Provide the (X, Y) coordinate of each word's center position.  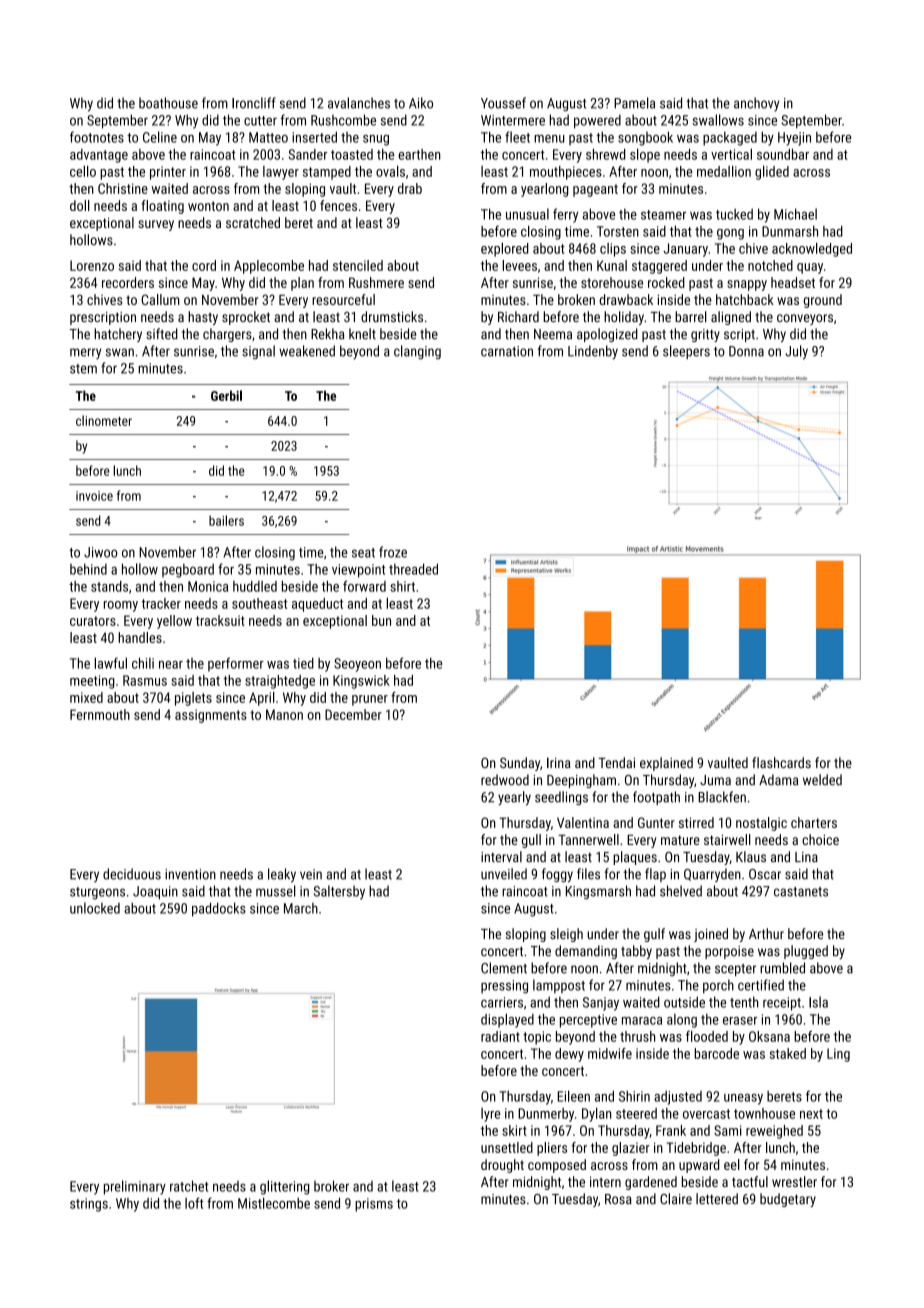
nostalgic (761, 824)
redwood (505, 780)
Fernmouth (100, 714)
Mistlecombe (274, 1203)
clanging (417, 352)
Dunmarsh (790, 231)
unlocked (95, 908)
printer (168, 173)
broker (331, 1186)
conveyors (805, 319)
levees (519, 265)
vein (311, 874)
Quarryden (712, 875)
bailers (226, 520)
